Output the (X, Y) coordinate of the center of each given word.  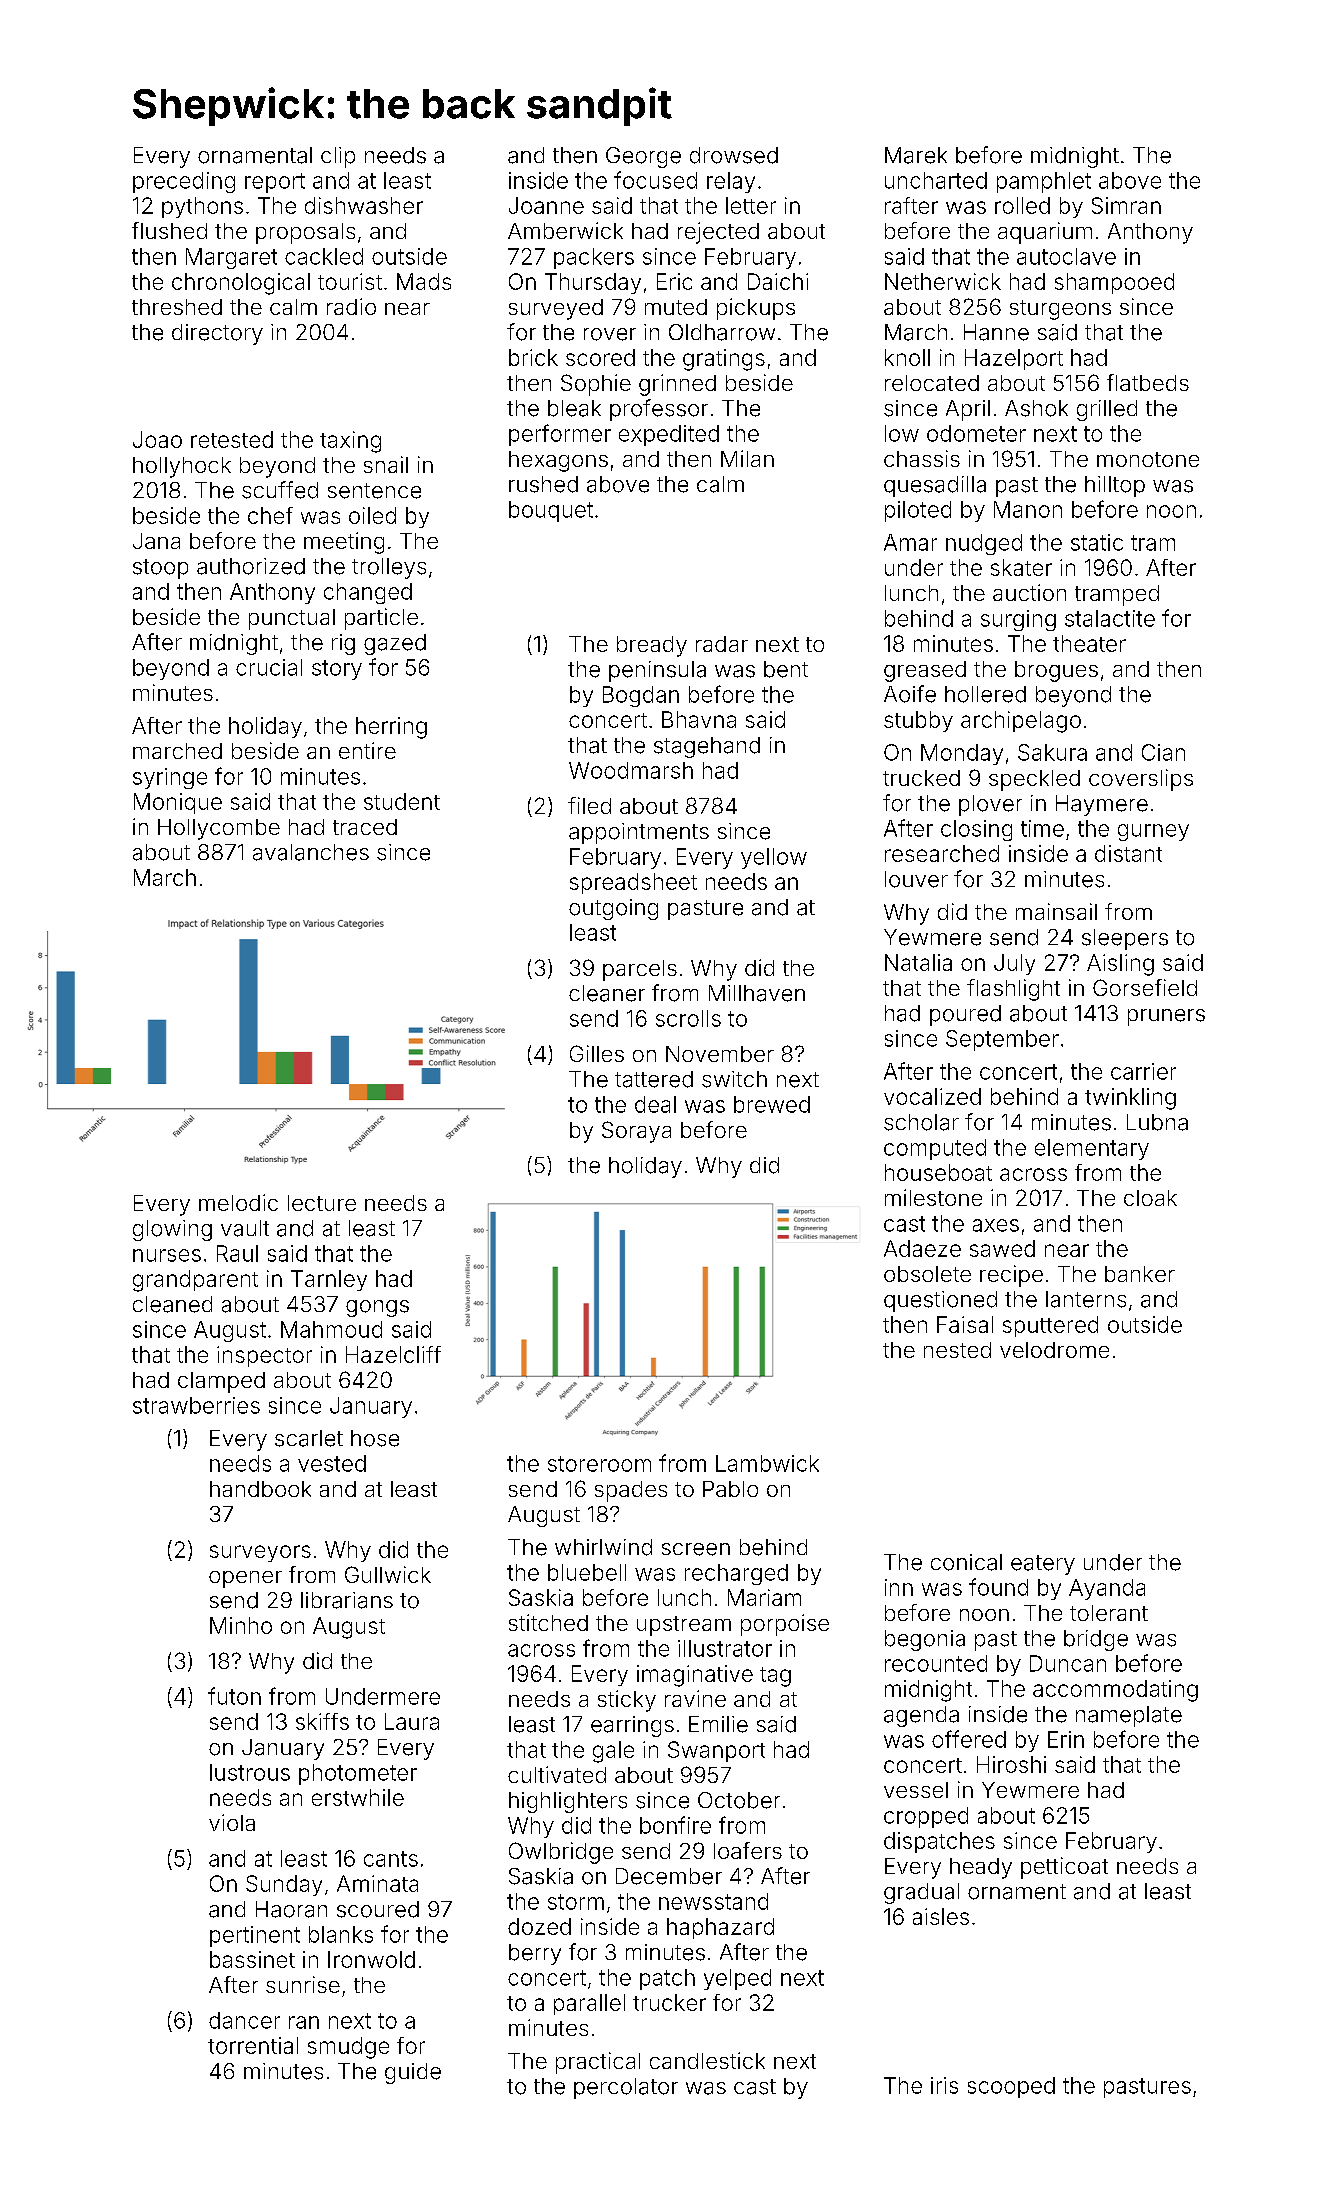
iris (944, 2085)
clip (338, 157)
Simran (1126, 205)
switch (734, 1079)
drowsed (734, 155)
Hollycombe (219, 829)
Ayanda (1107, 1589)
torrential (253, 2045)
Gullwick (388, 1574)
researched (942, 853)
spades (631, 1491)
